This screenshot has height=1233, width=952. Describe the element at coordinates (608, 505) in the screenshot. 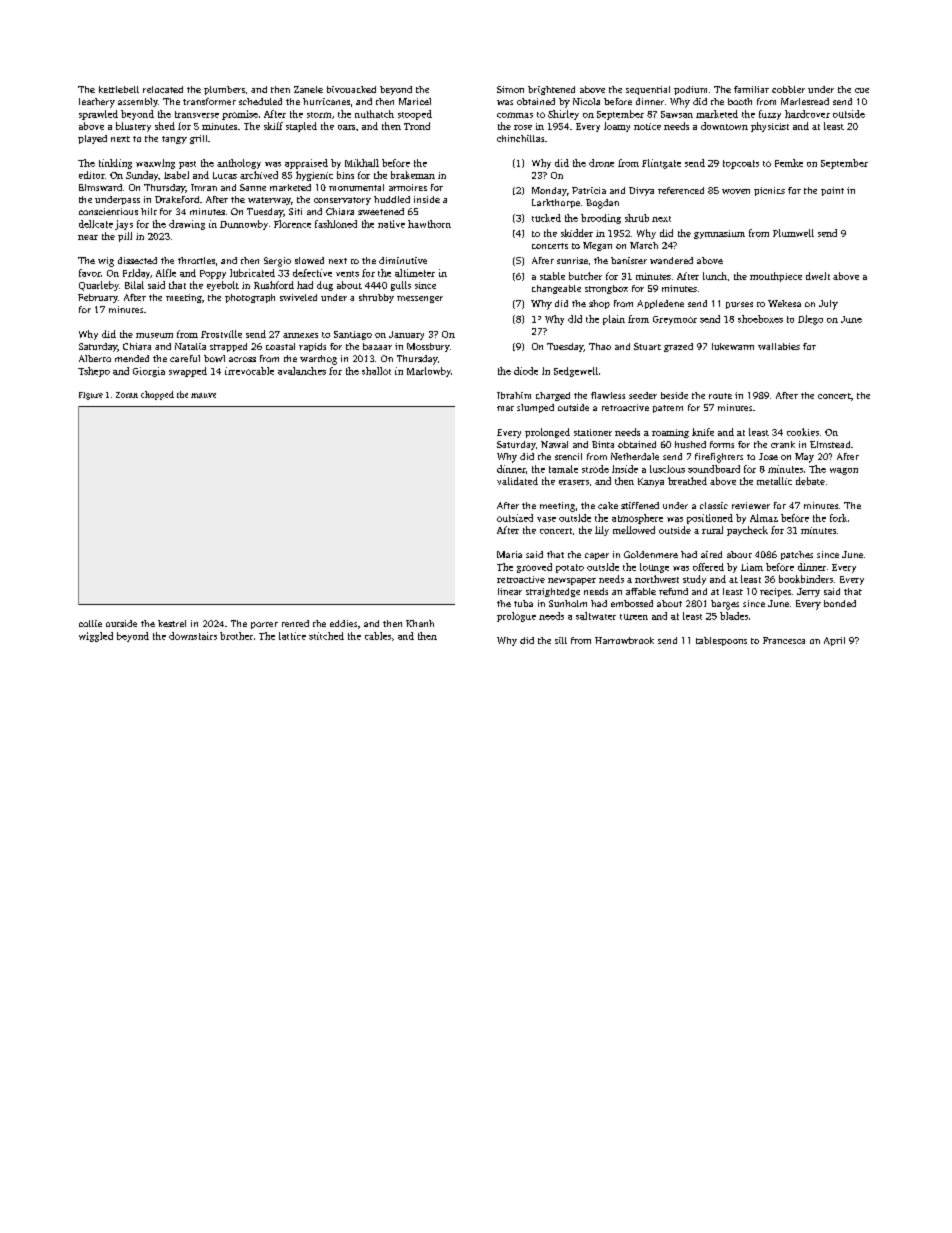

I see `cake` at that location.
